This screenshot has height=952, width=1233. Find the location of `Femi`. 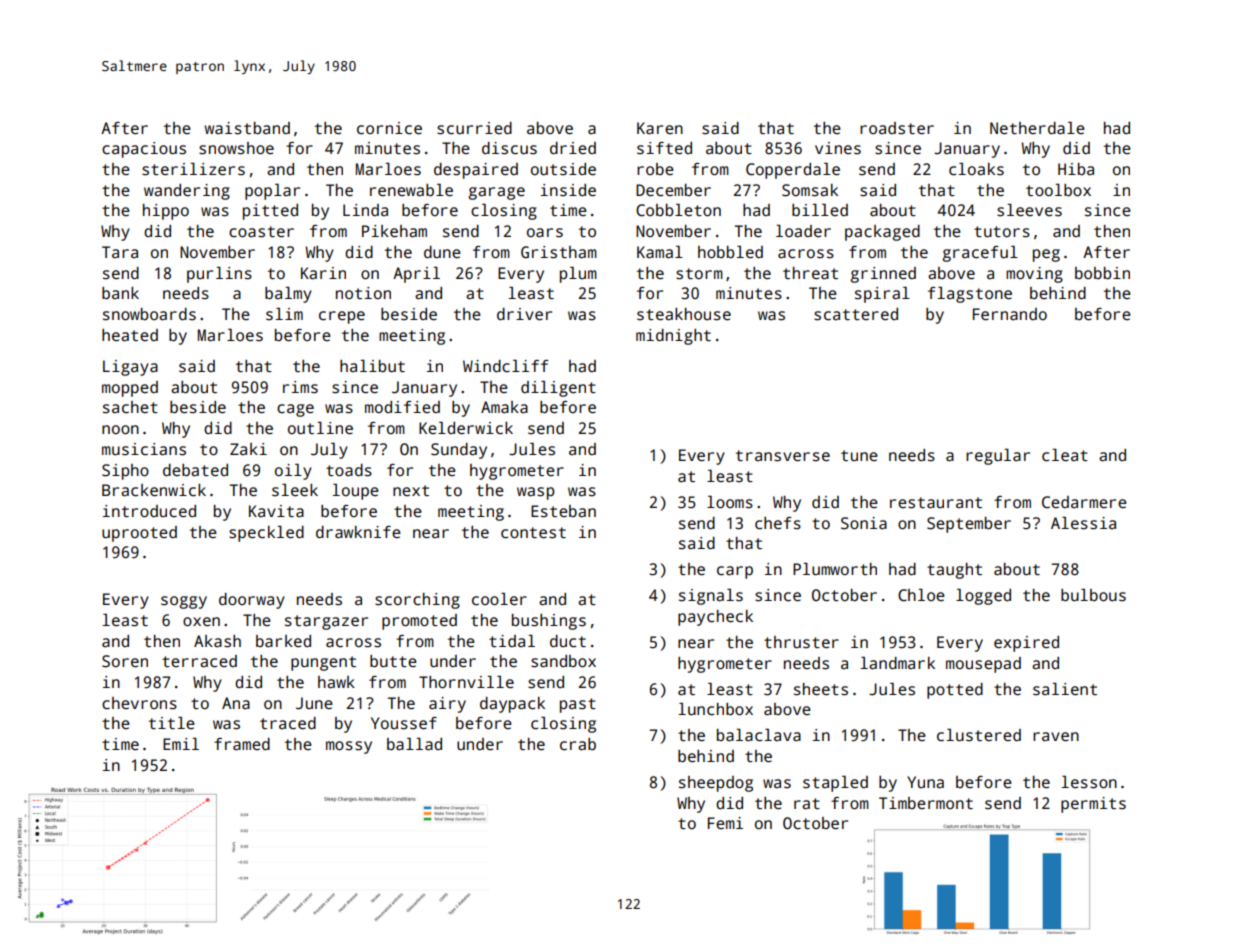

Femi is located at coordinates (725, 823).
